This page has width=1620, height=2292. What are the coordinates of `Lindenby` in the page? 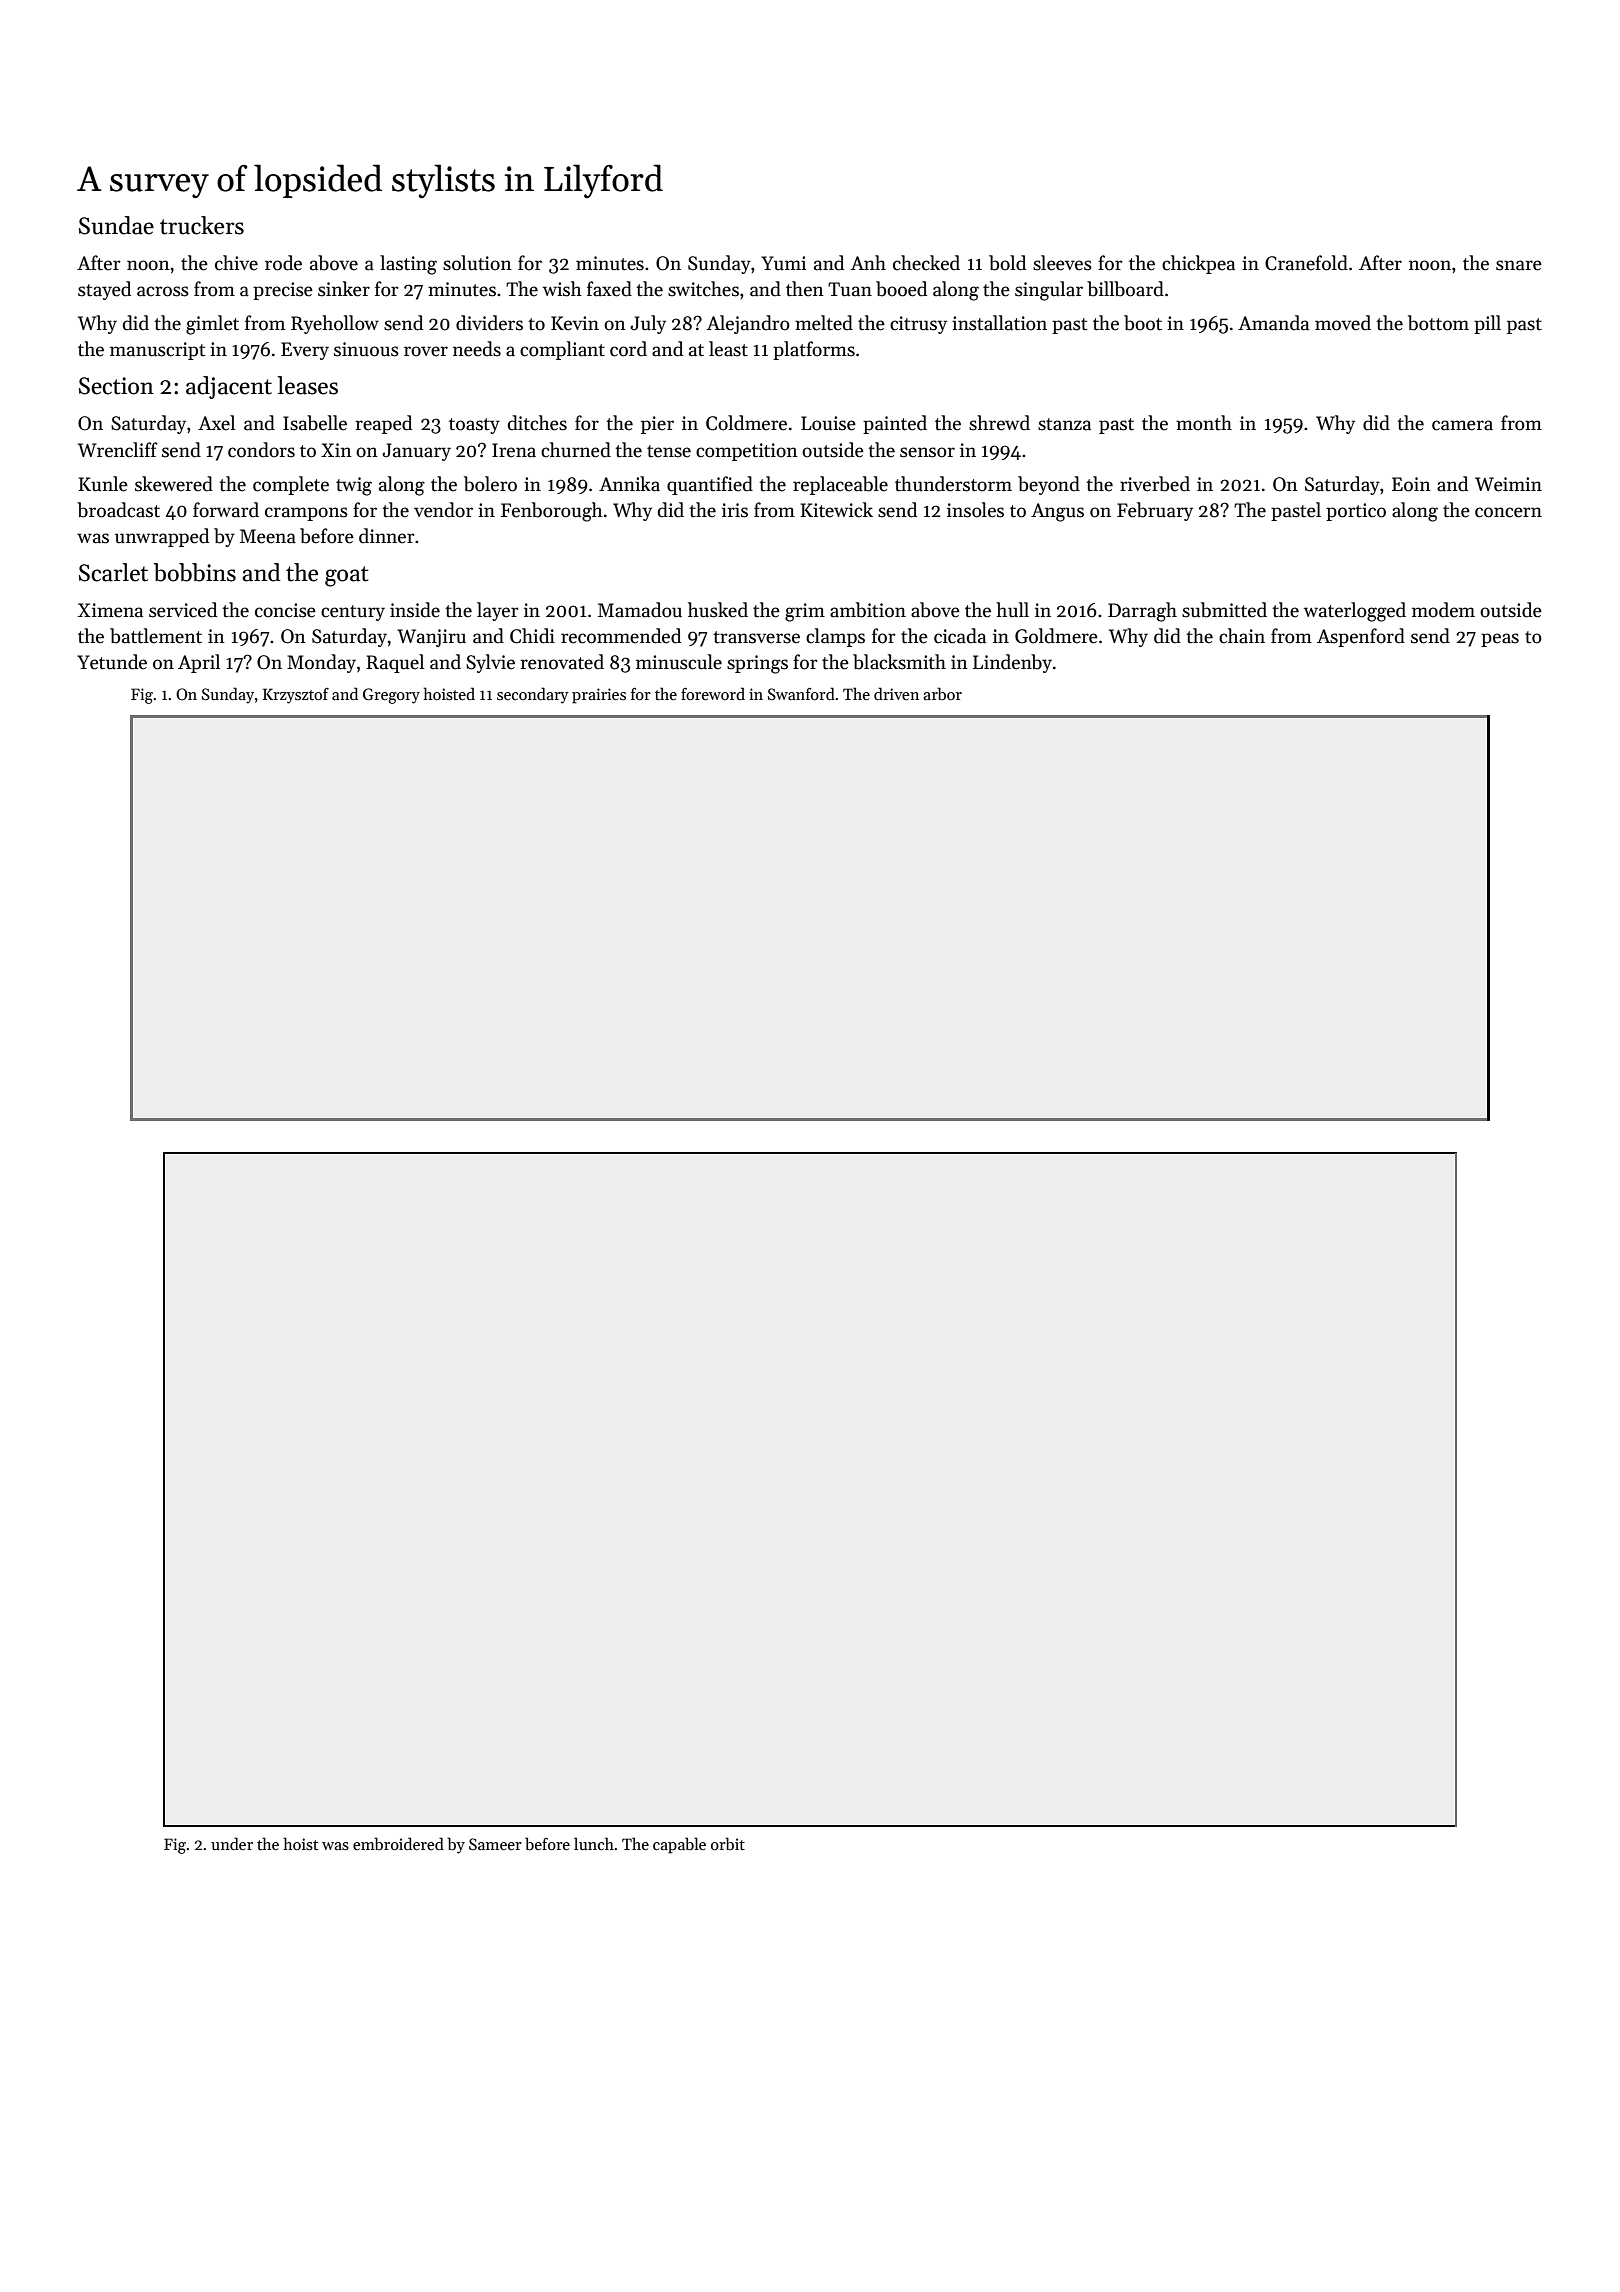 It's located at (1012, 663).
